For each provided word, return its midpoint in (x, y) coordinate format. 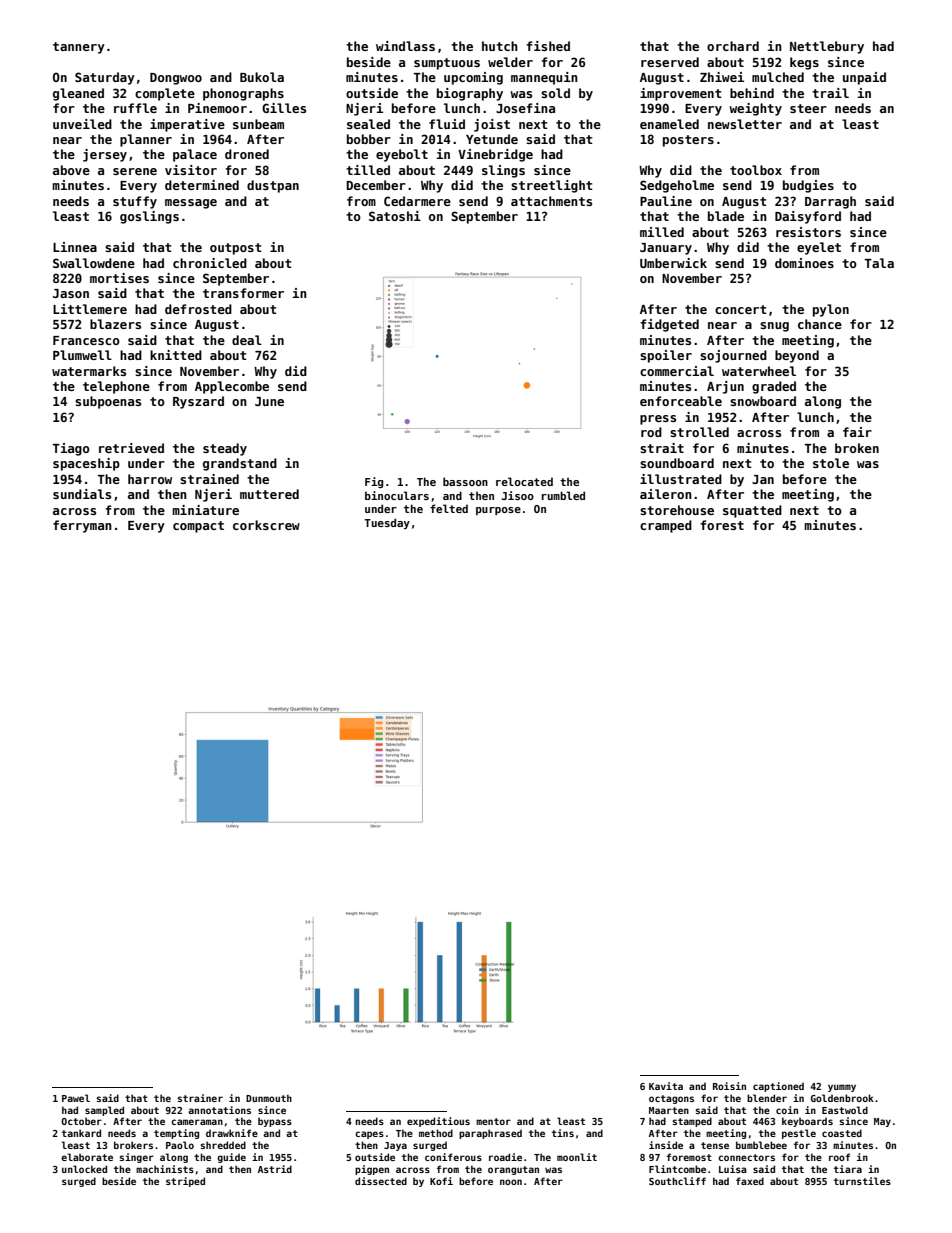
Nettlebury (827, 47)
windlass (405, 46)
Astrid (275, 1169)
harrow (150, 479)
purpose (498, 511)
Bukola (262, 77)
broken (857, 448)
